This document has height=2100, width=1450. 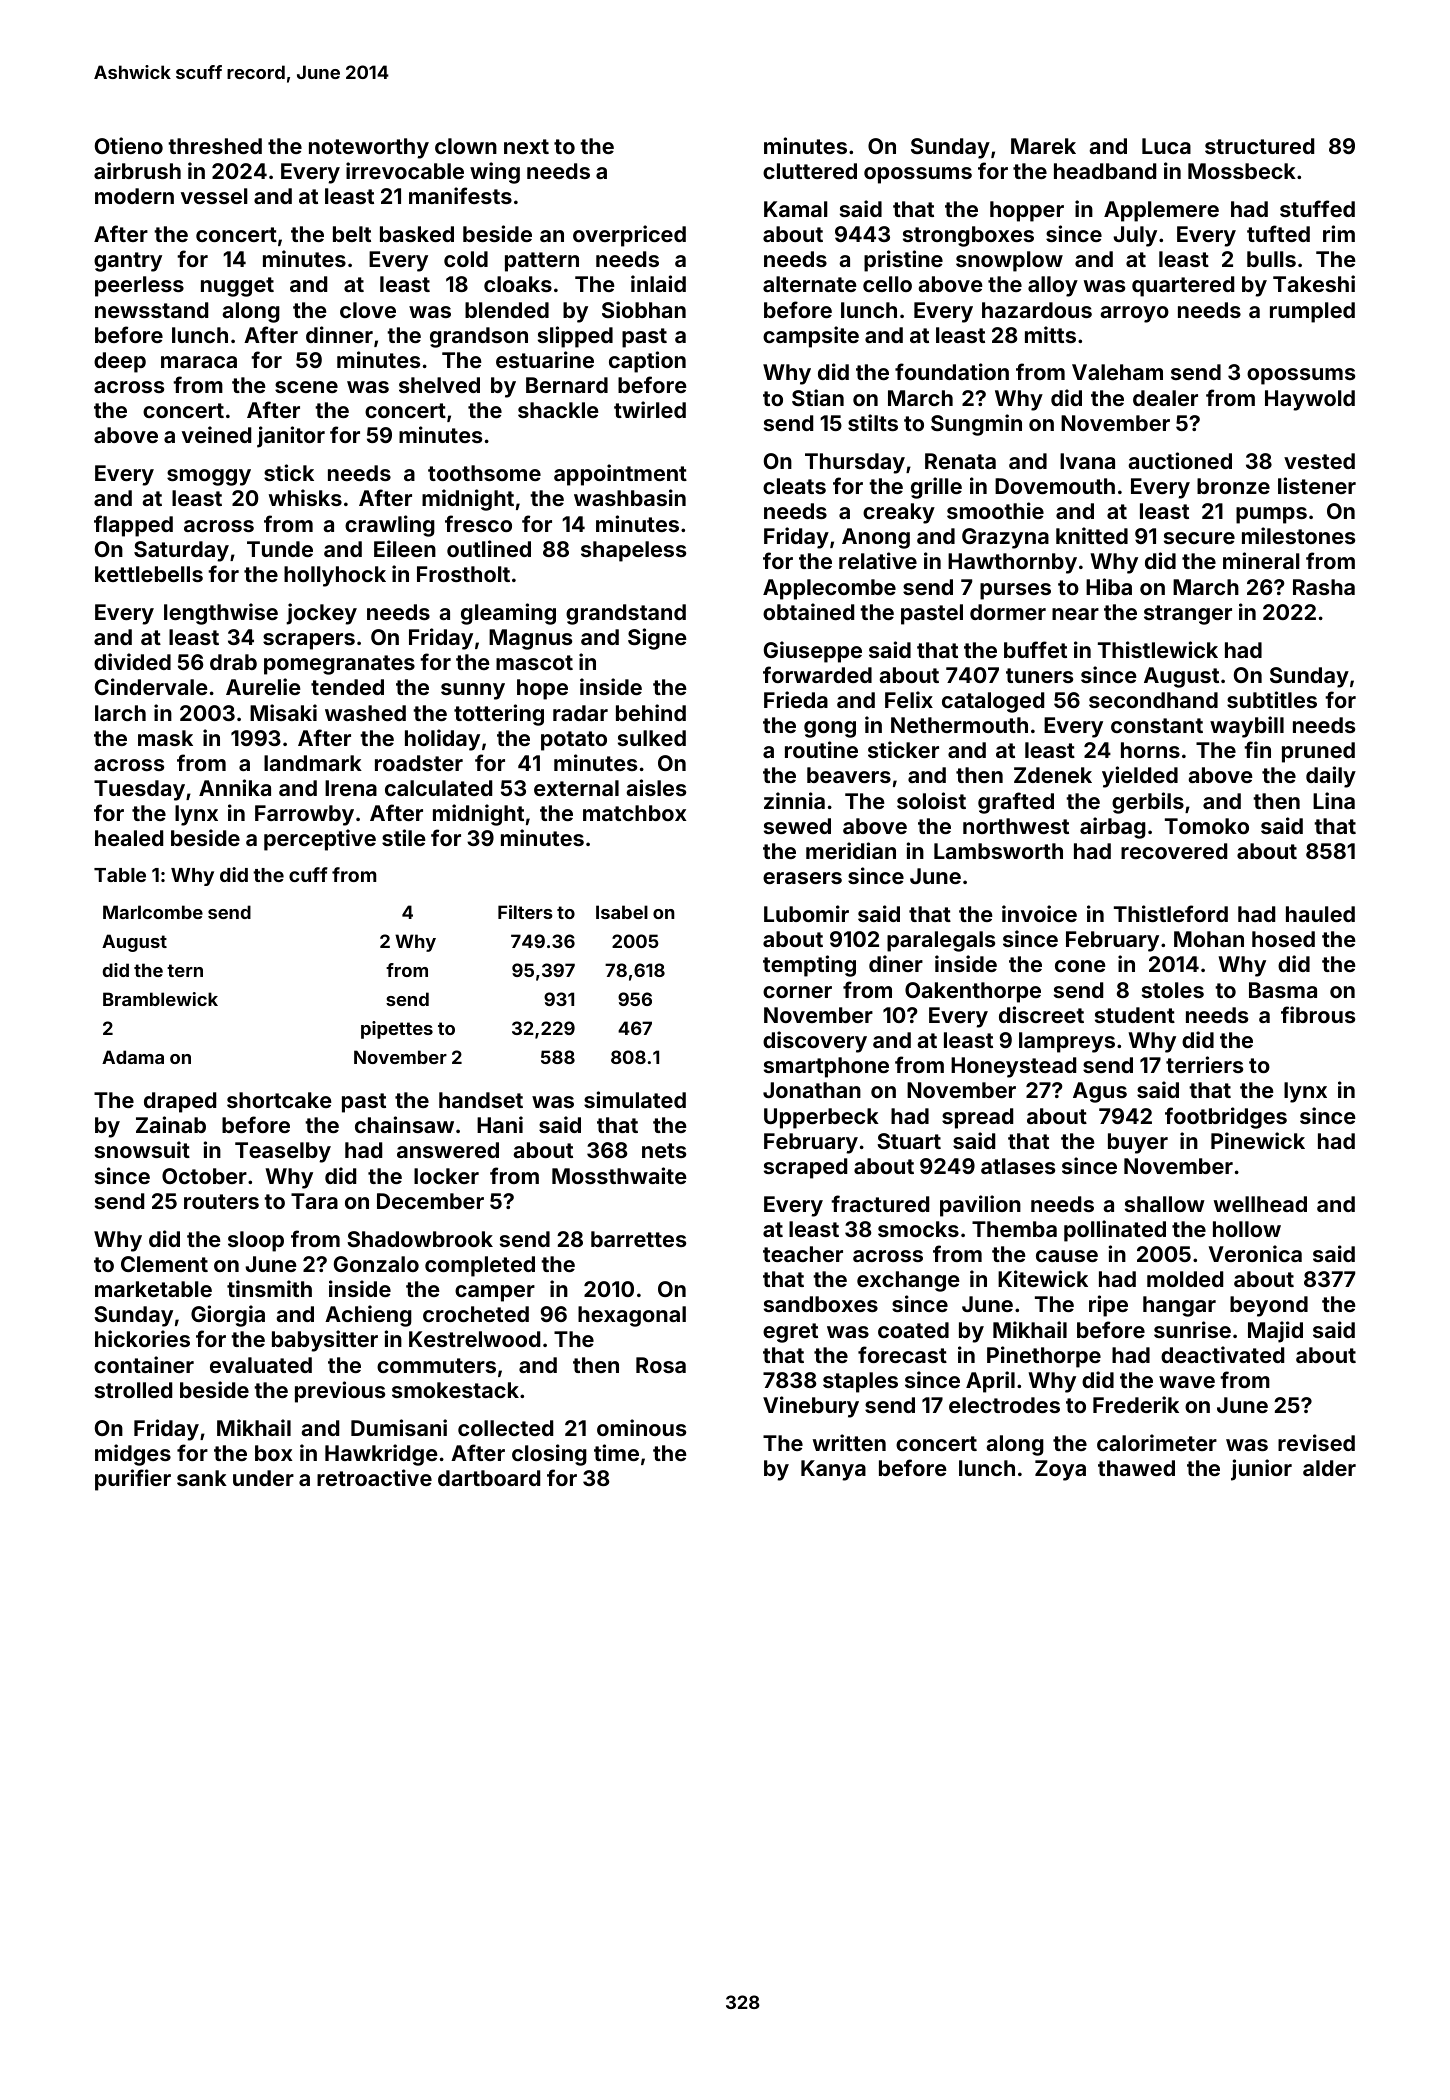 I want to click on fin, so click(x=1257, y=749).
